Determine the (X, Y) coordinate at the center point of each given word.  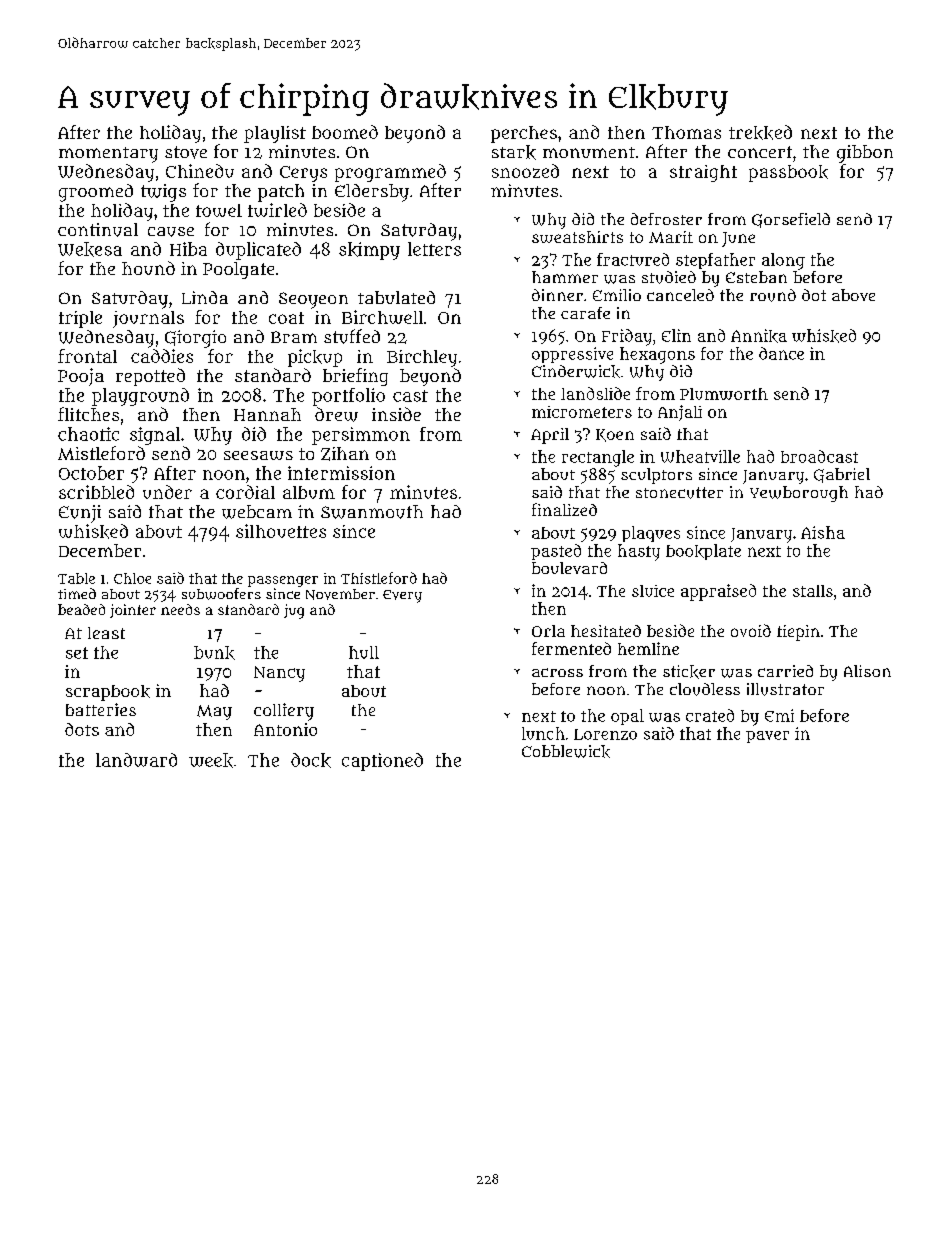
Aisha (823, 532)
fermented (571, 648)
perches (524, 134)
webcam (257, 512)
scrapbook (108, 693)
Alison (867, 671)
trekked (760, 132)
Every (402, 596)
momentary (108, 155)
